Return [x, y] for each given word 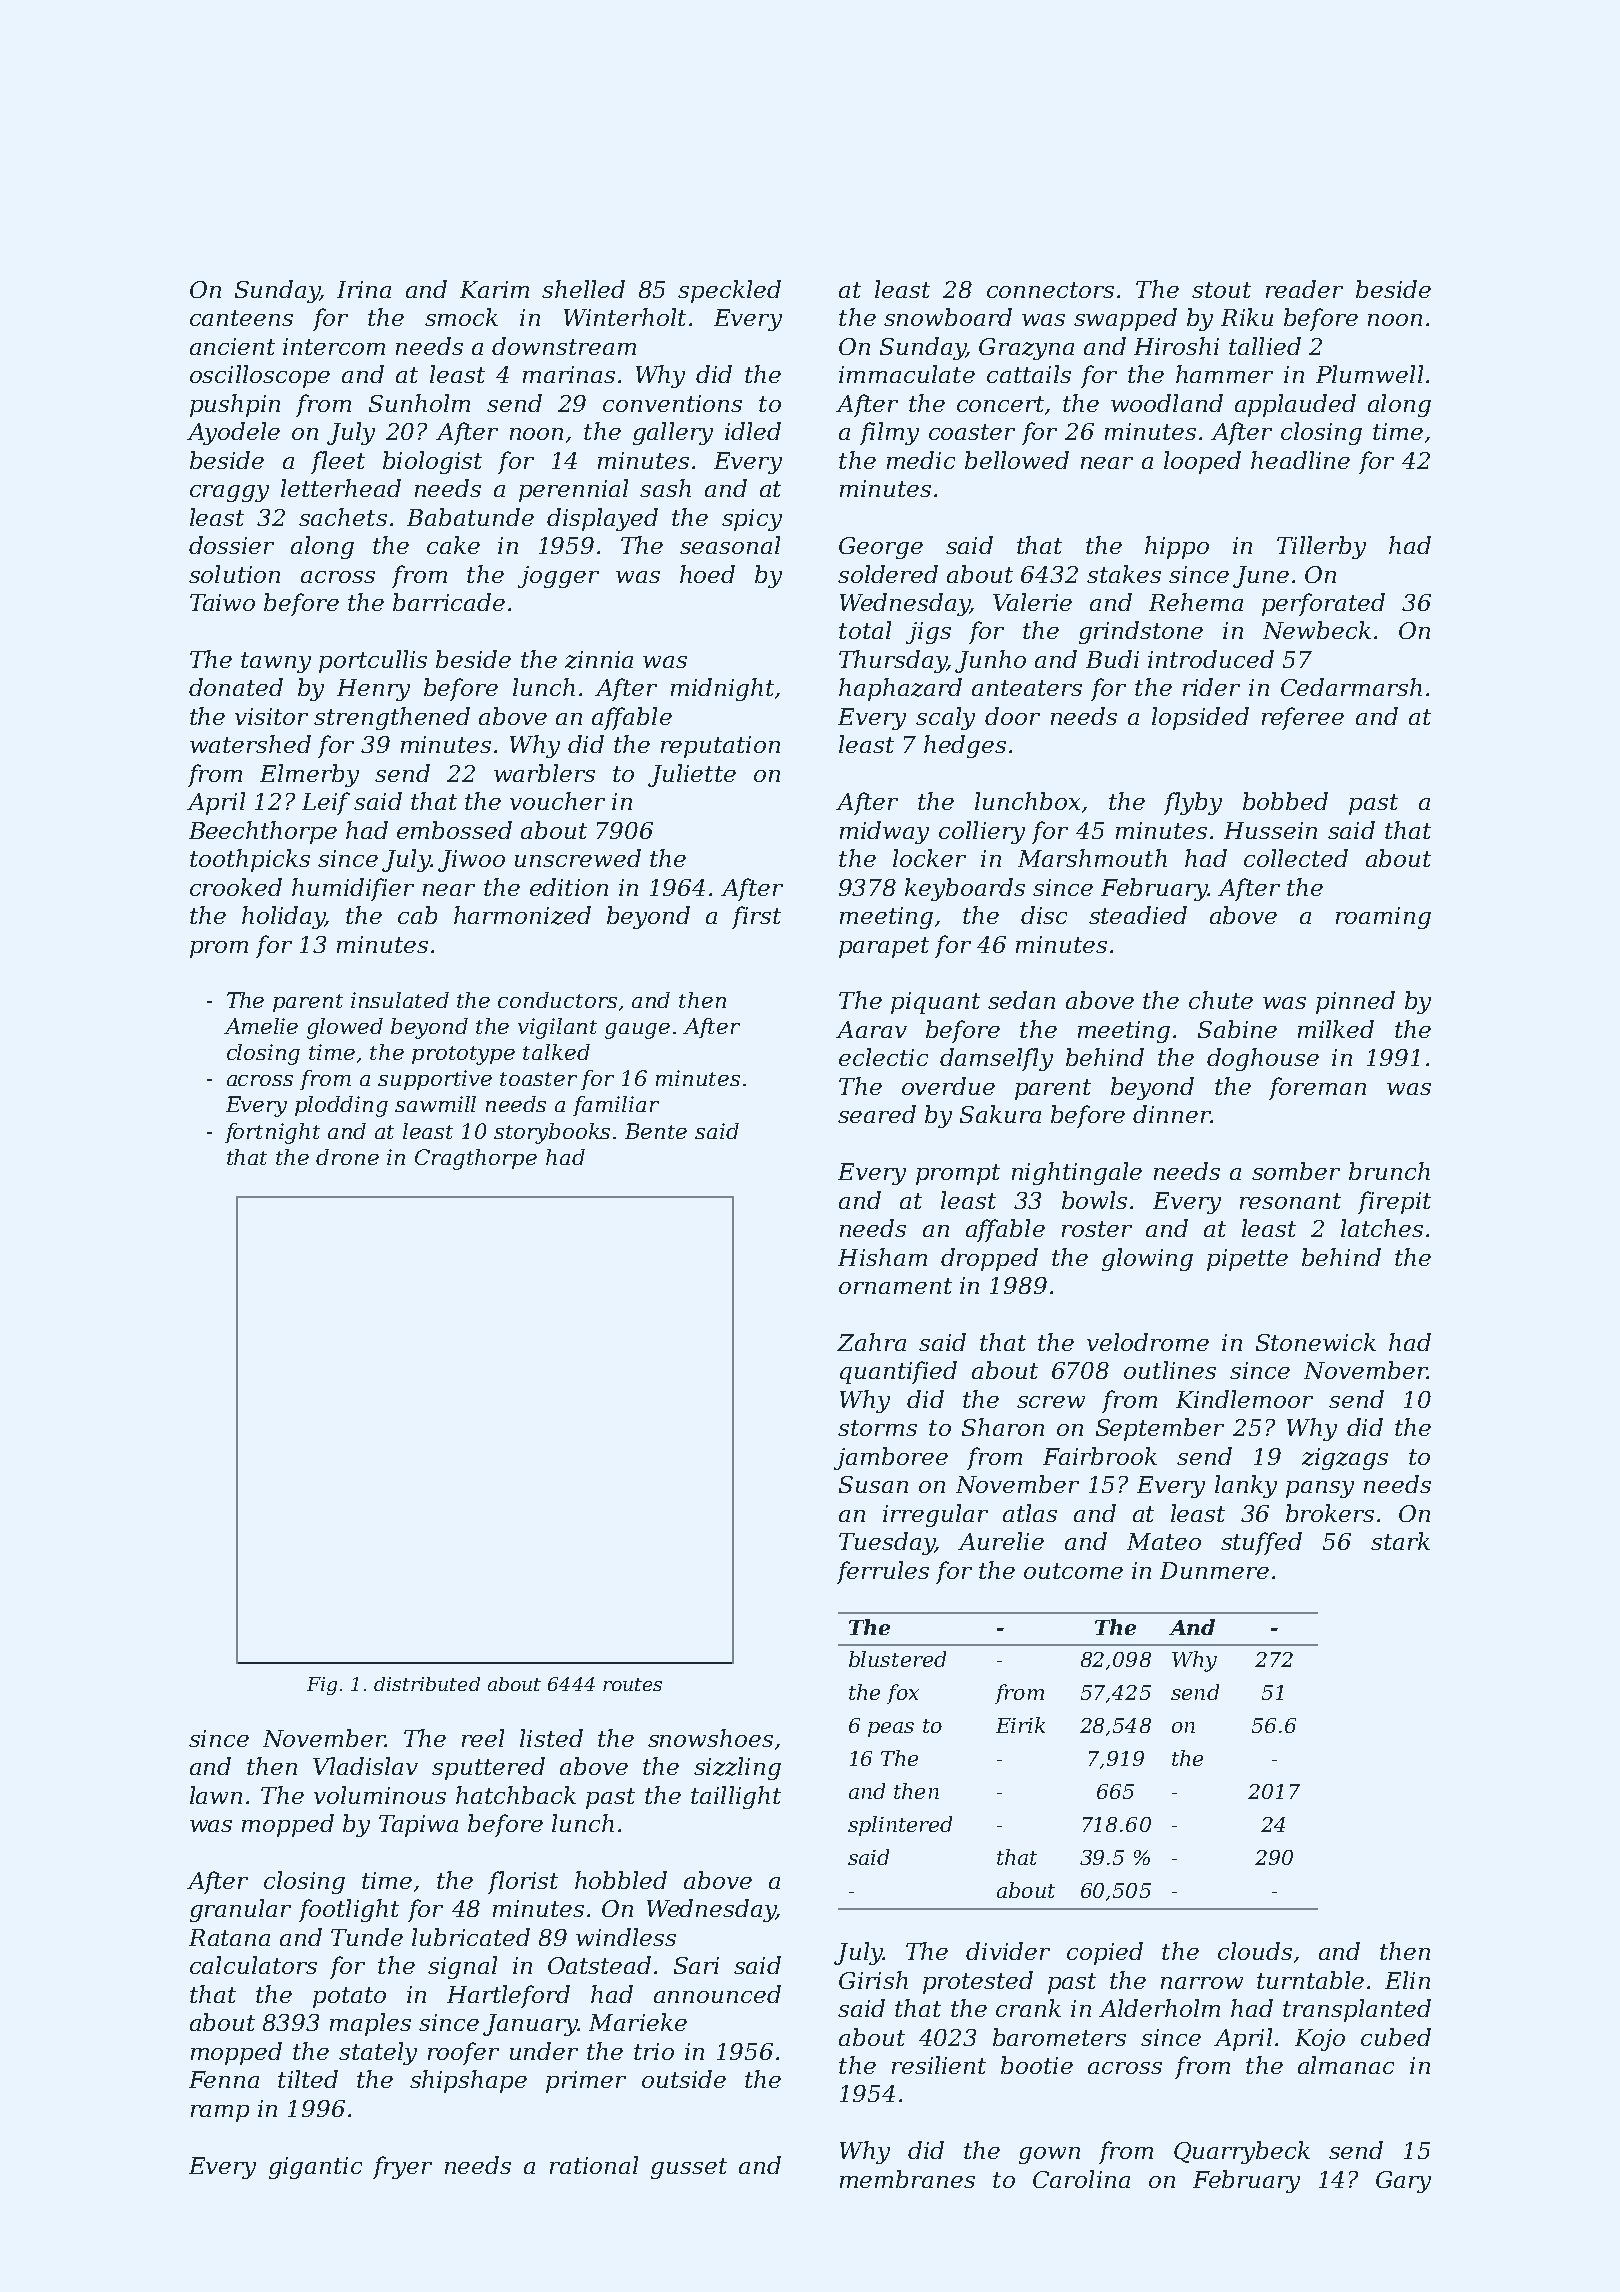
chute [1221, 1000]
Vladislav [365, 1766]
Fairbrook [1100, 1456]
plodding [341, 1106]
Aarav [871, 1029]
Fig [322, 1686]
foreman [1317, 1088]
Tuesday [887, 1543]
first [756, 917]
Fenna [224, 2079]
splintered [900, 1826]
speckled [729, 291]
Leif [326, 803]
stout [1221, 290]
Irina [364, 289]
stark [1400, 1541]
